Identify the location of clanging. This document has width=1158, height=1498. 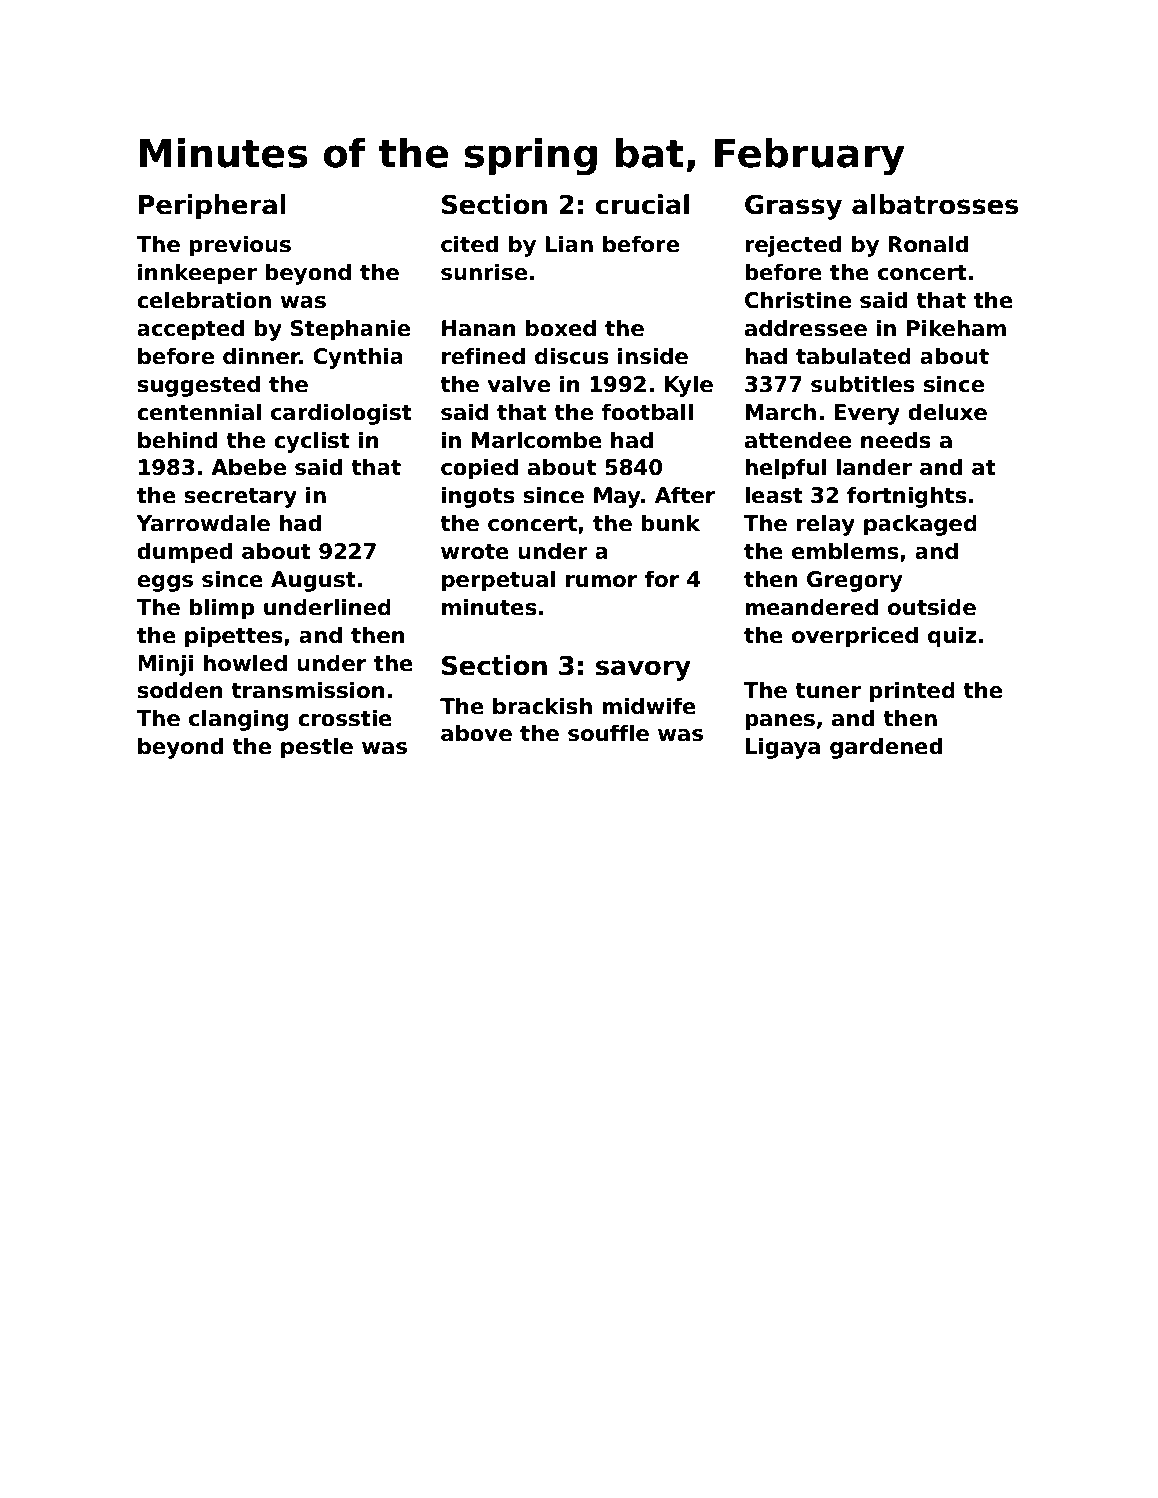
(239, 720).
